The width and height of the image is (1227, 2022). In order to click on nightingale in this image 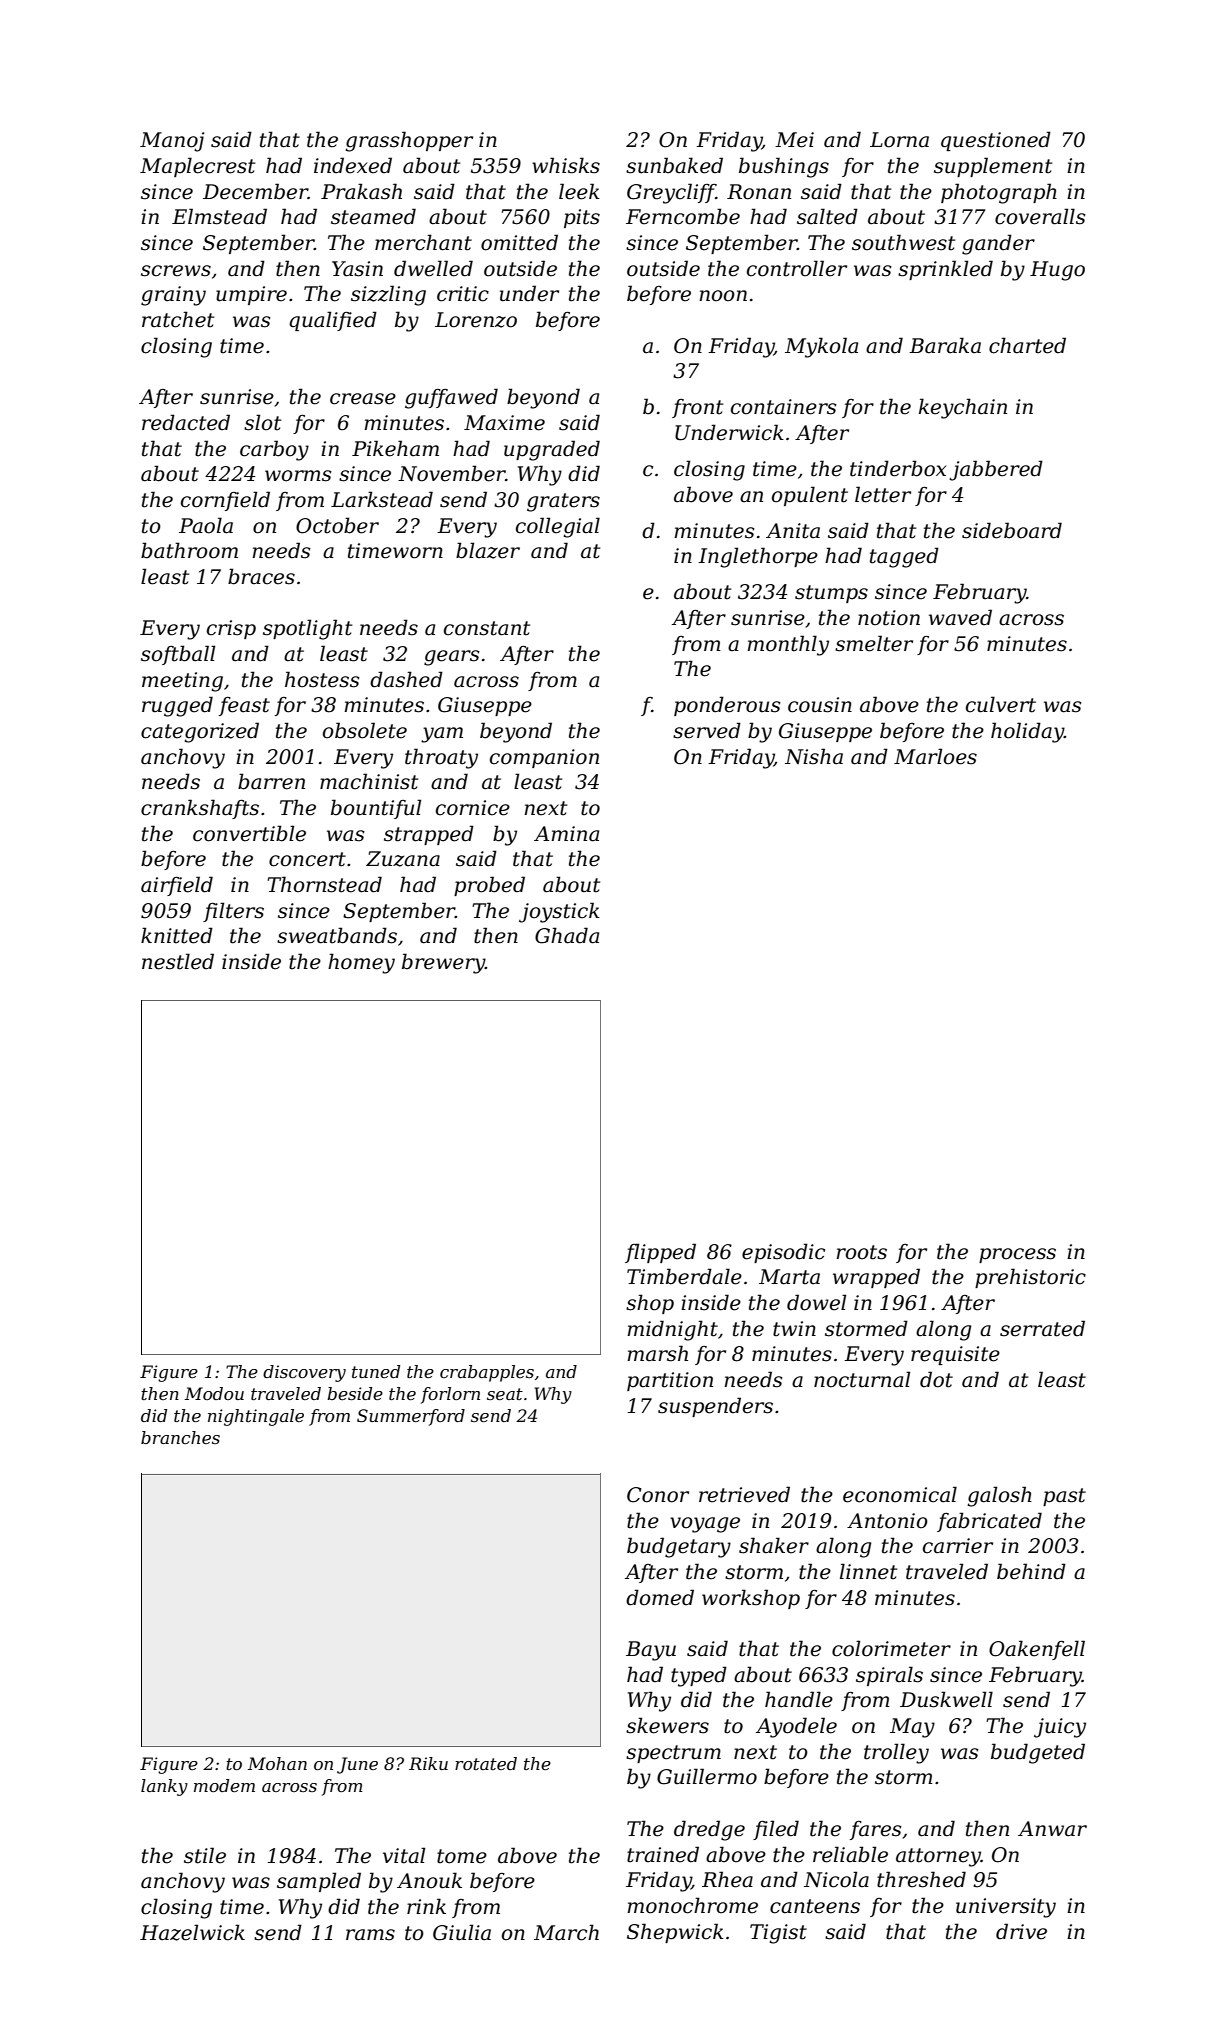, I will do `click(256, 1417)`.
